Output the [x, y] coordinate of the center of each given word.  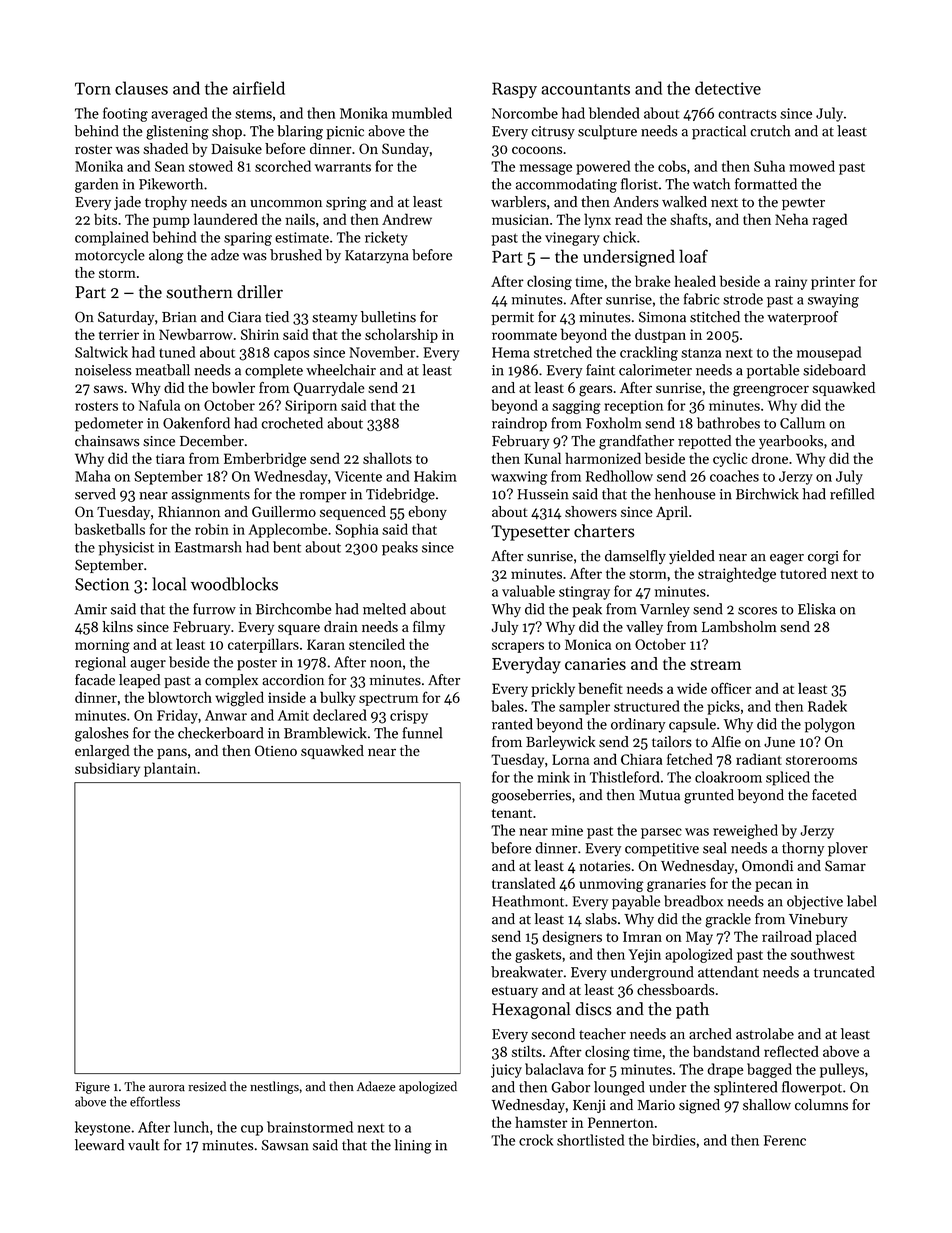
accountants [585, 89]
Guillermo [284, 511]
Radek [827, 706]
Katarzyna [377, 257]
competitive [662, 850]
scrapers [518, 647]
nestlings [274, 1087]
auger [148, 665]
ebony [427, 513]
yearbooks [791, 442]
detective [728, 88]
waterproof [802, 318]
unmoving [612, 885]
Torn [93, 88]
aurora [167, 1088]
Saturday [126, 318]
